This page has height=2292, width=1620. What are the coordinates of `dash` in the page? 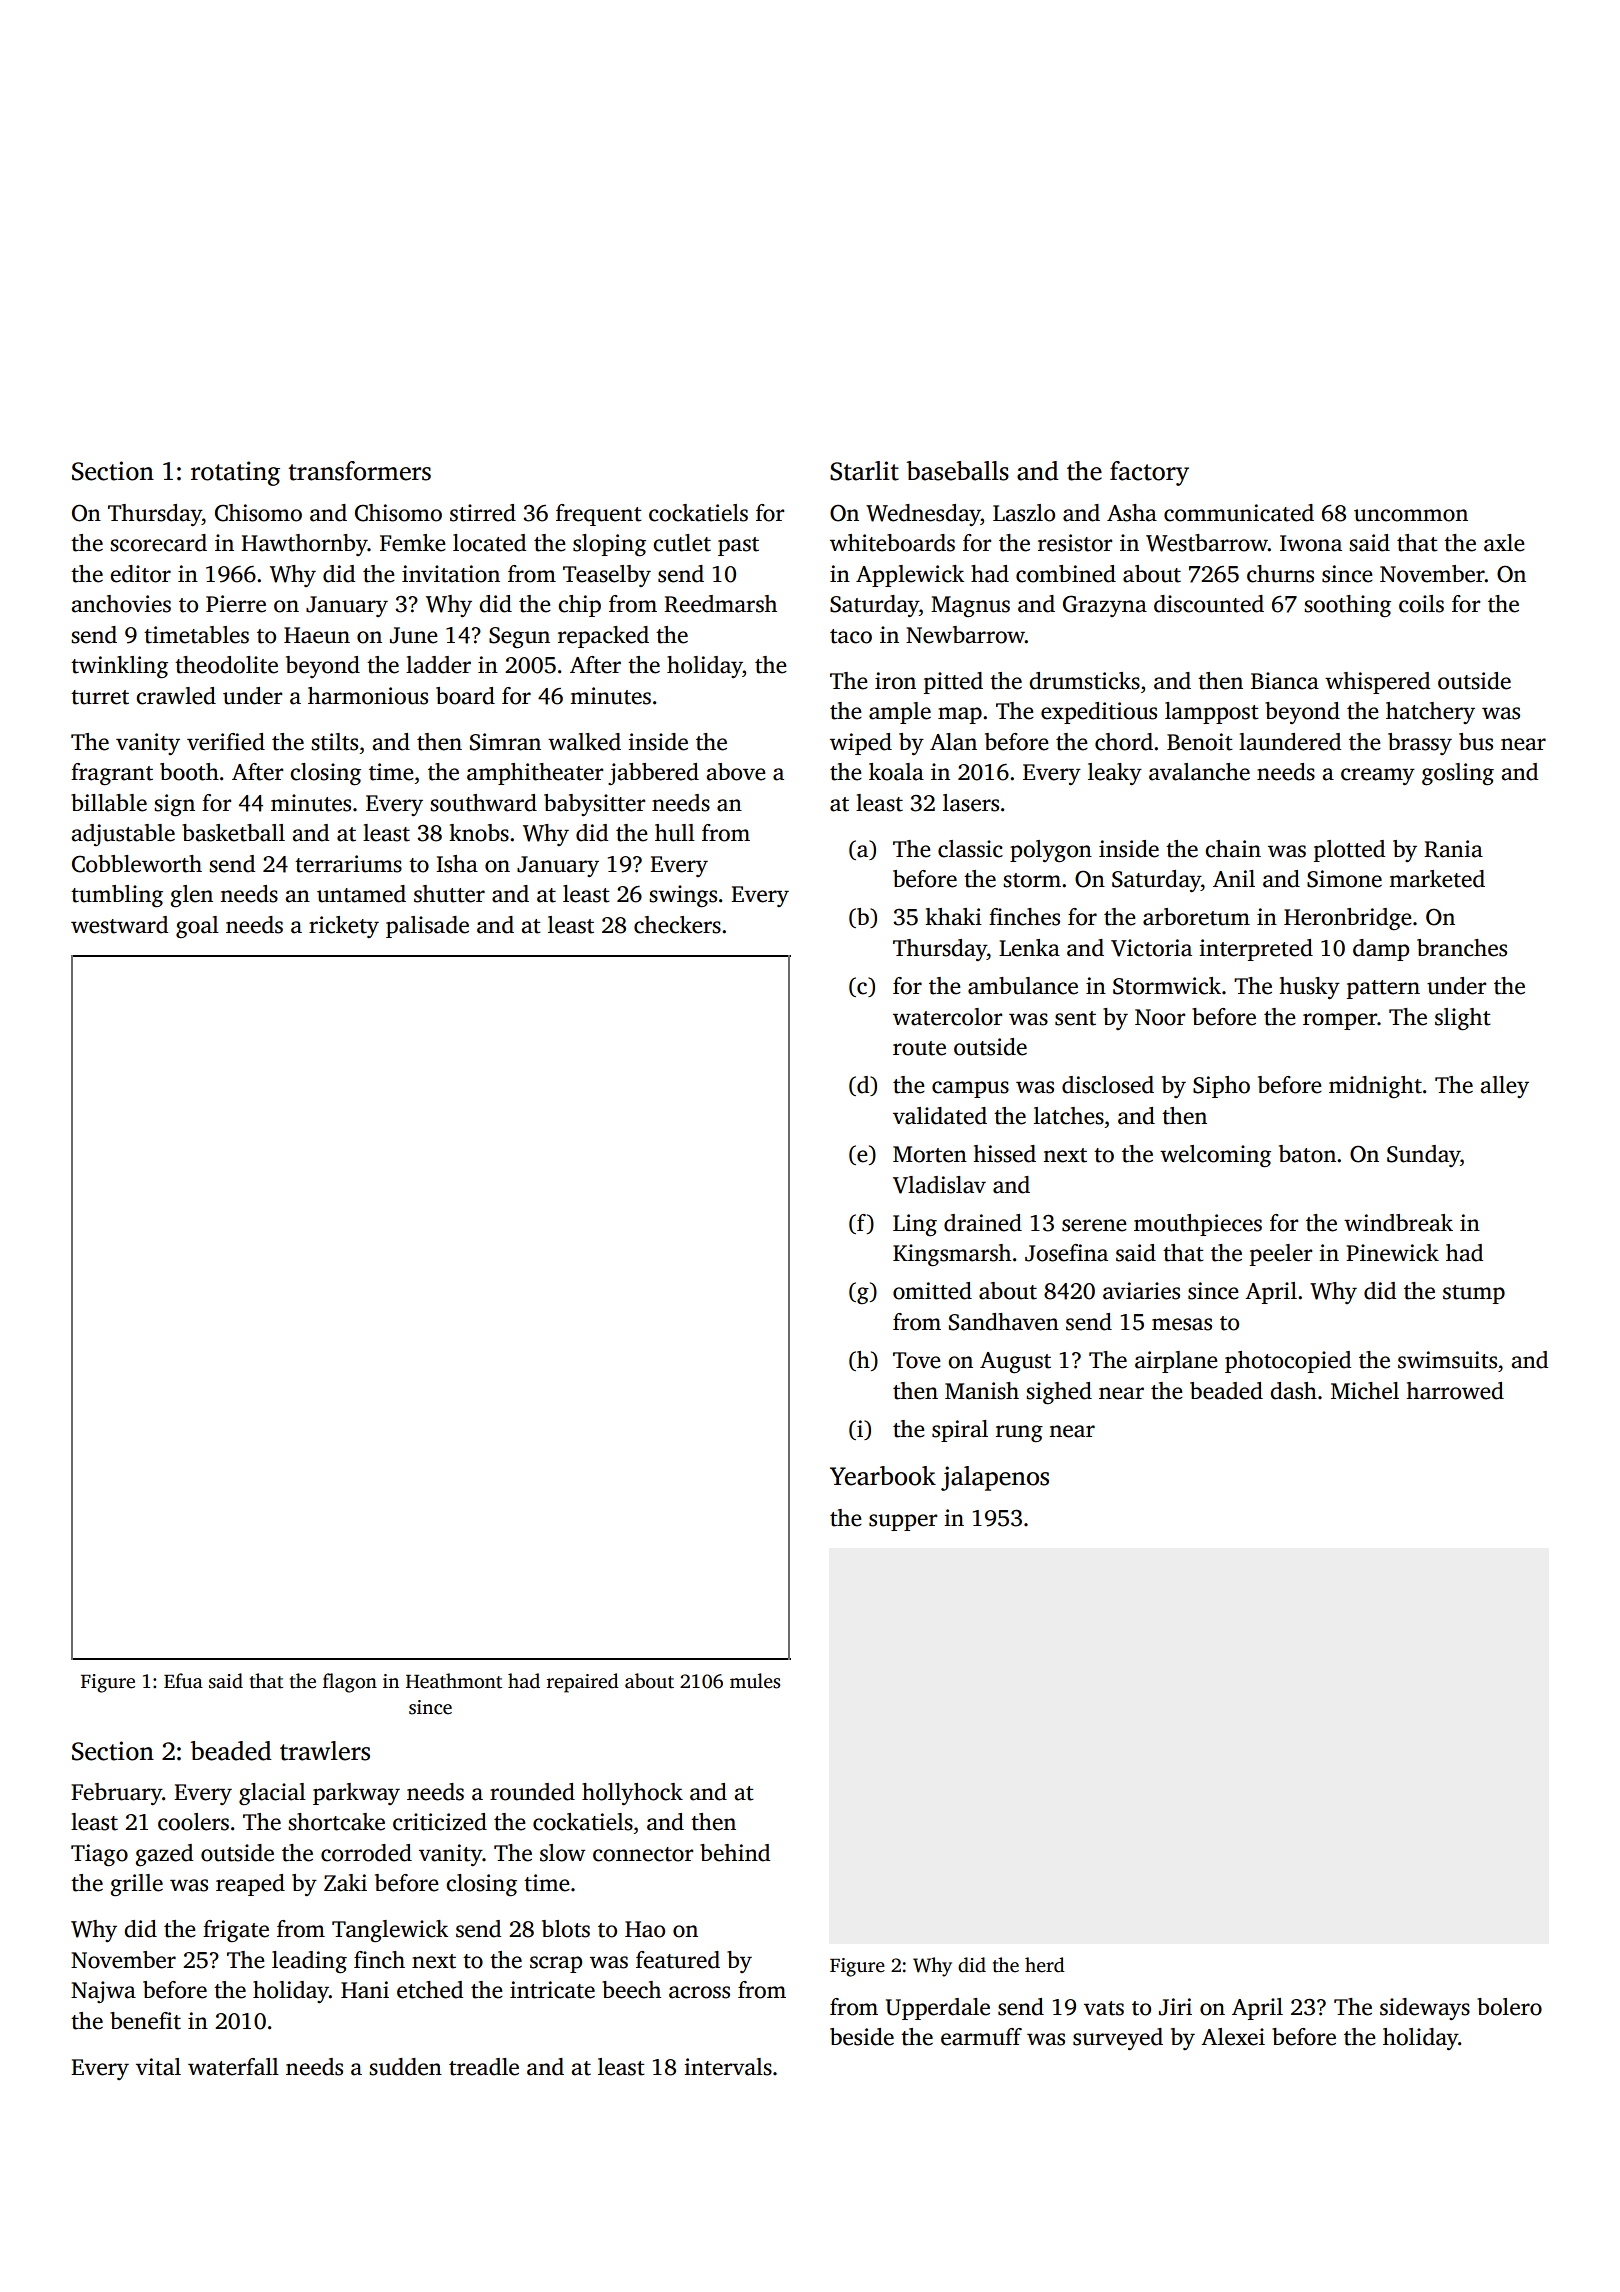 It's located at (1293, 1391).
